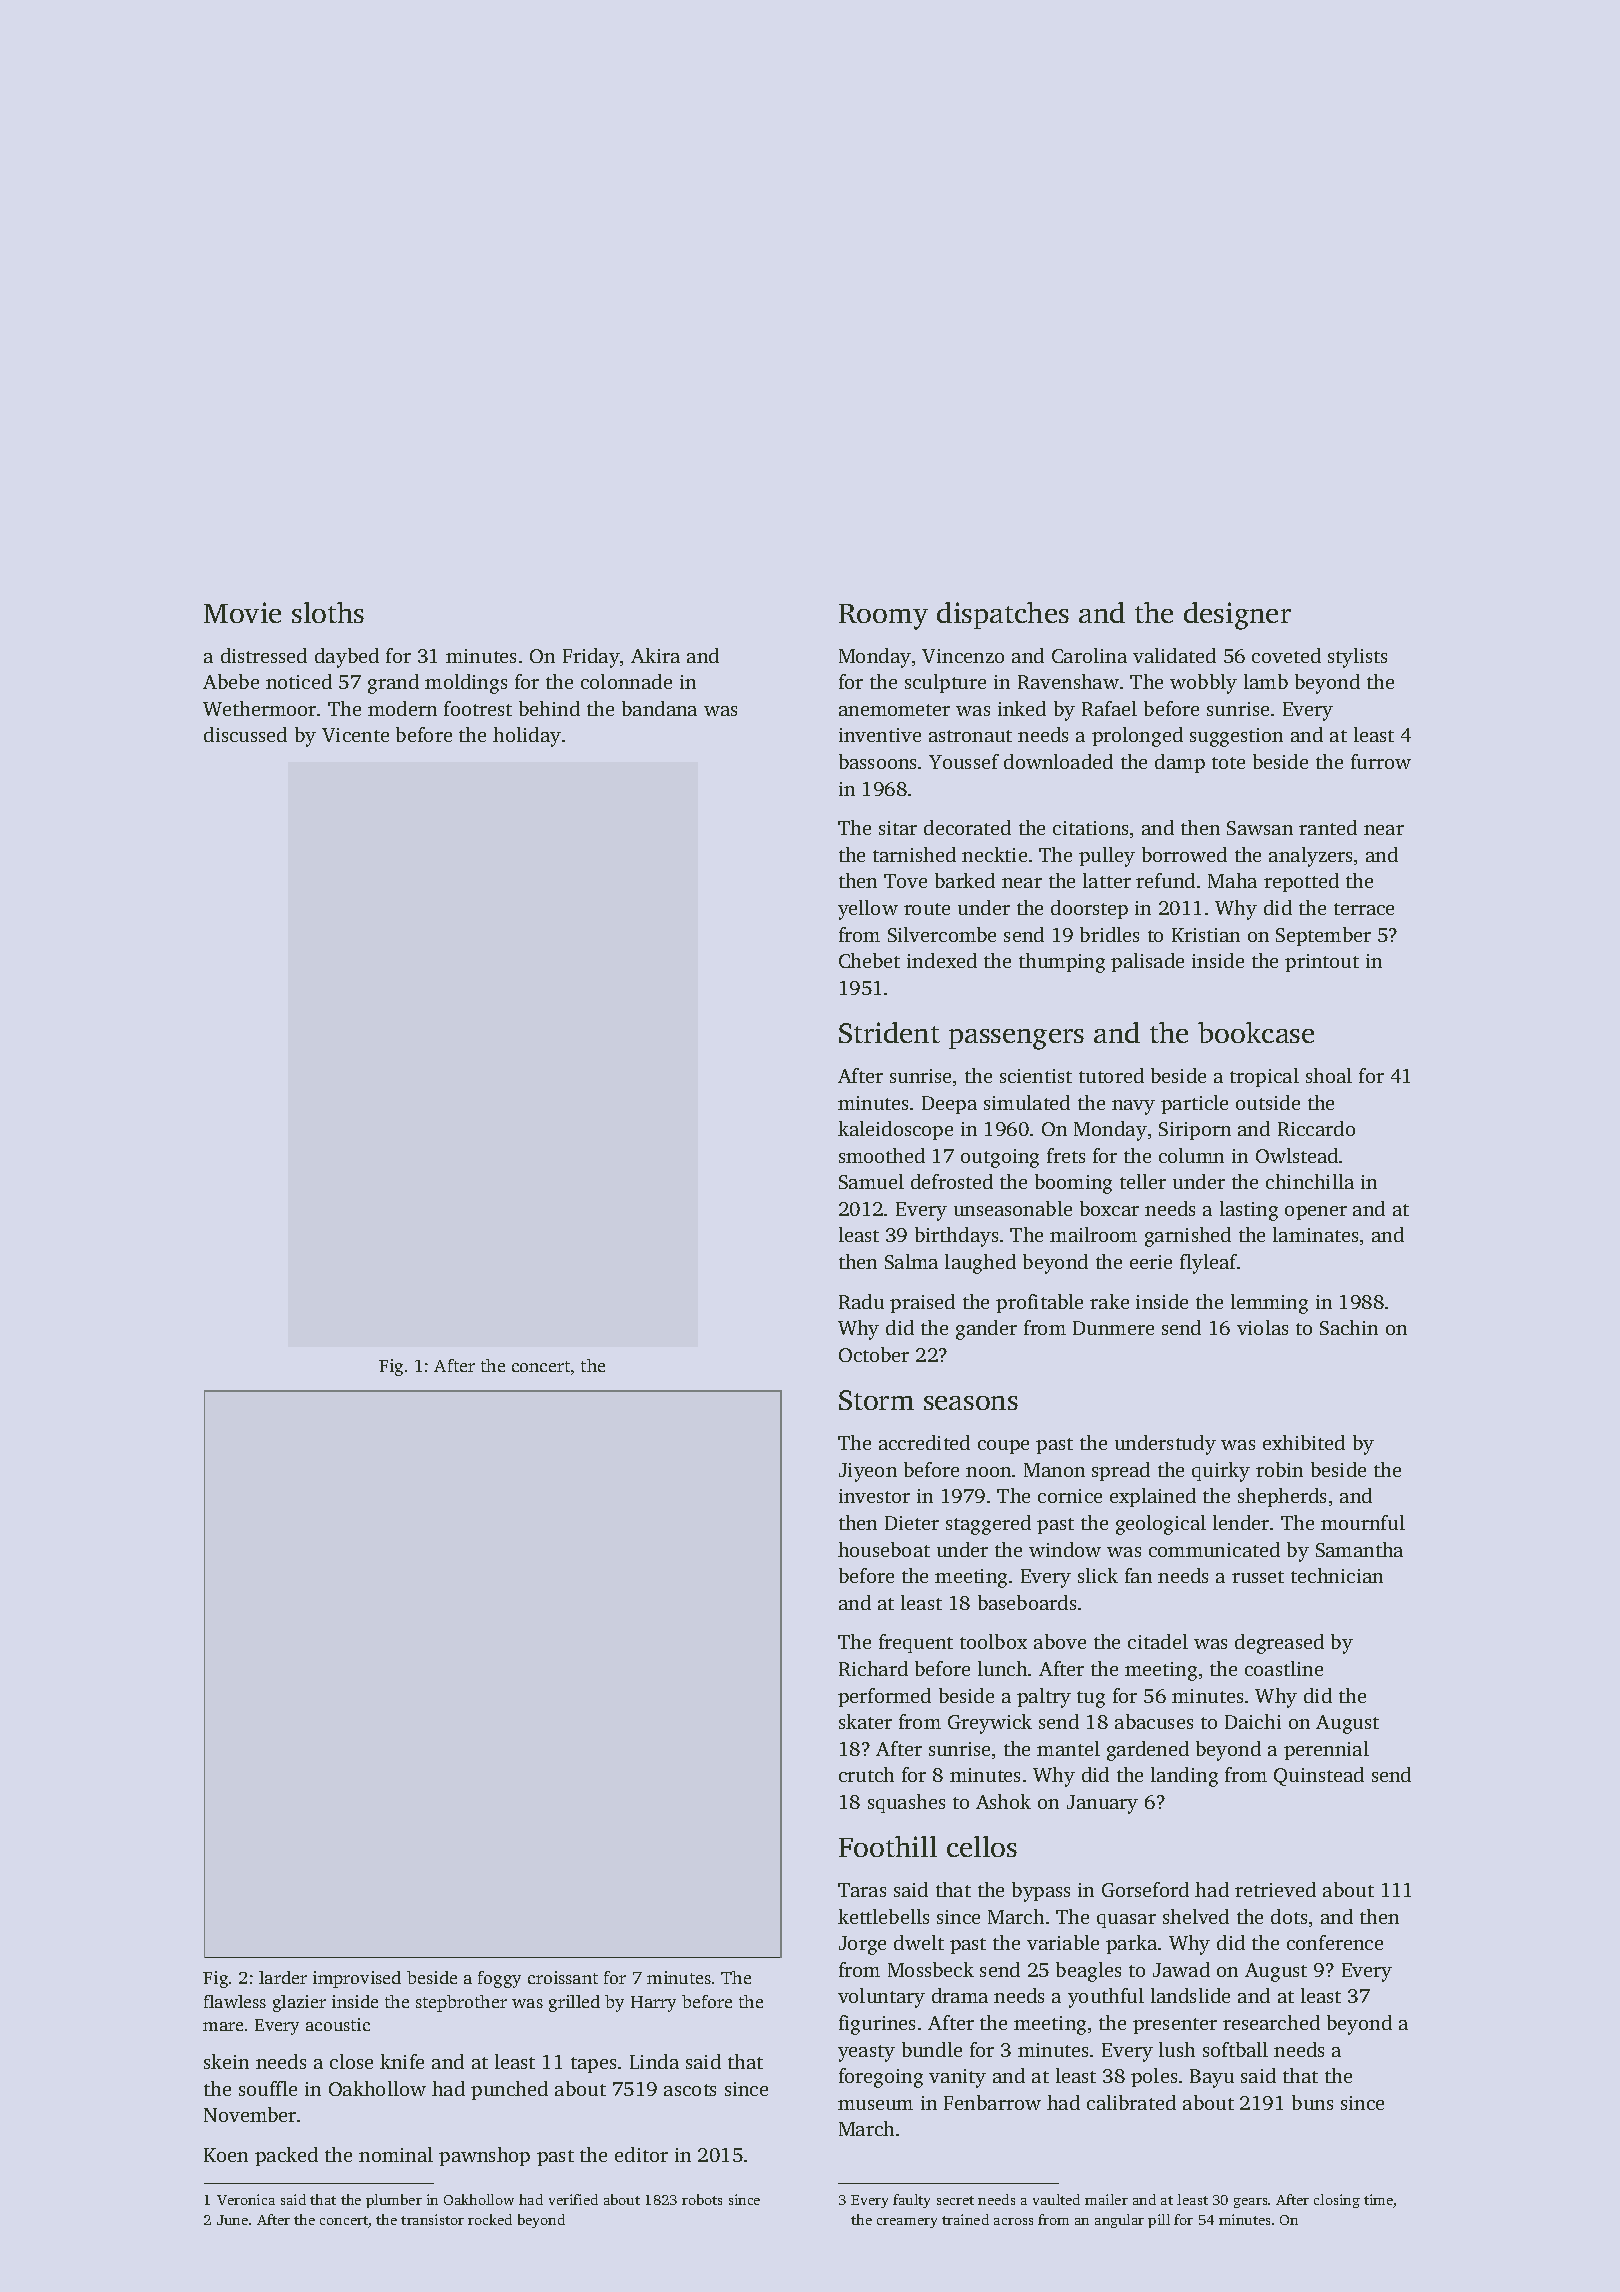 The image size is (1620, 2292). Describe the element at coordinates (990, 1724) in the document. I see `Greywick` at that location.
